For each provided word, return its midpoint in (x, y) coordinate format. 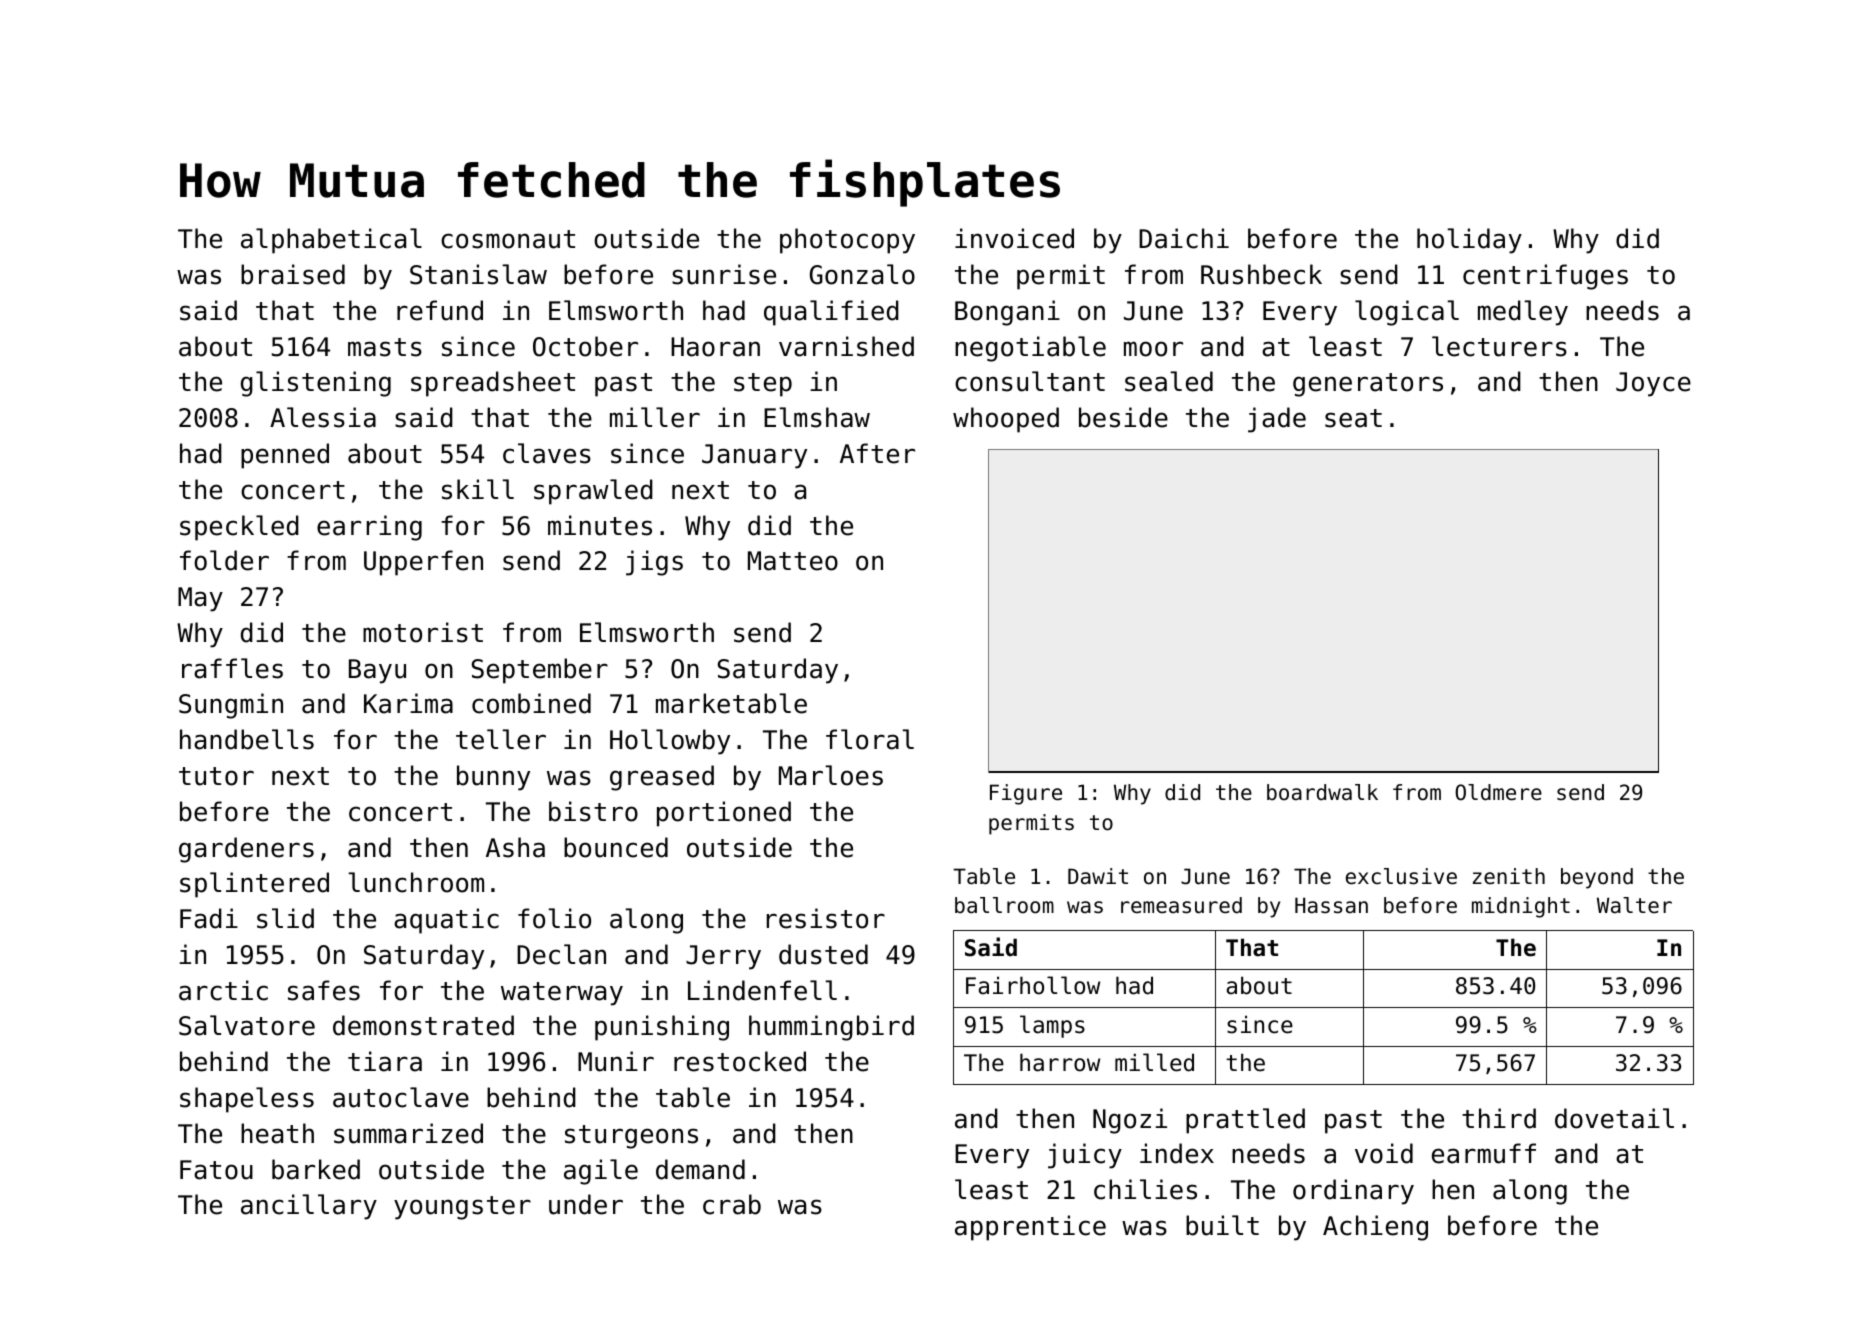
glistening (316, 384)
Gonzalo (862, 274)
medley (1523, 313)
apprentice (1030, 1228)
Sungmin (231, 706)
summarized (408, 1133)
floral (870, 739)
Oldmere (1498, 792)
